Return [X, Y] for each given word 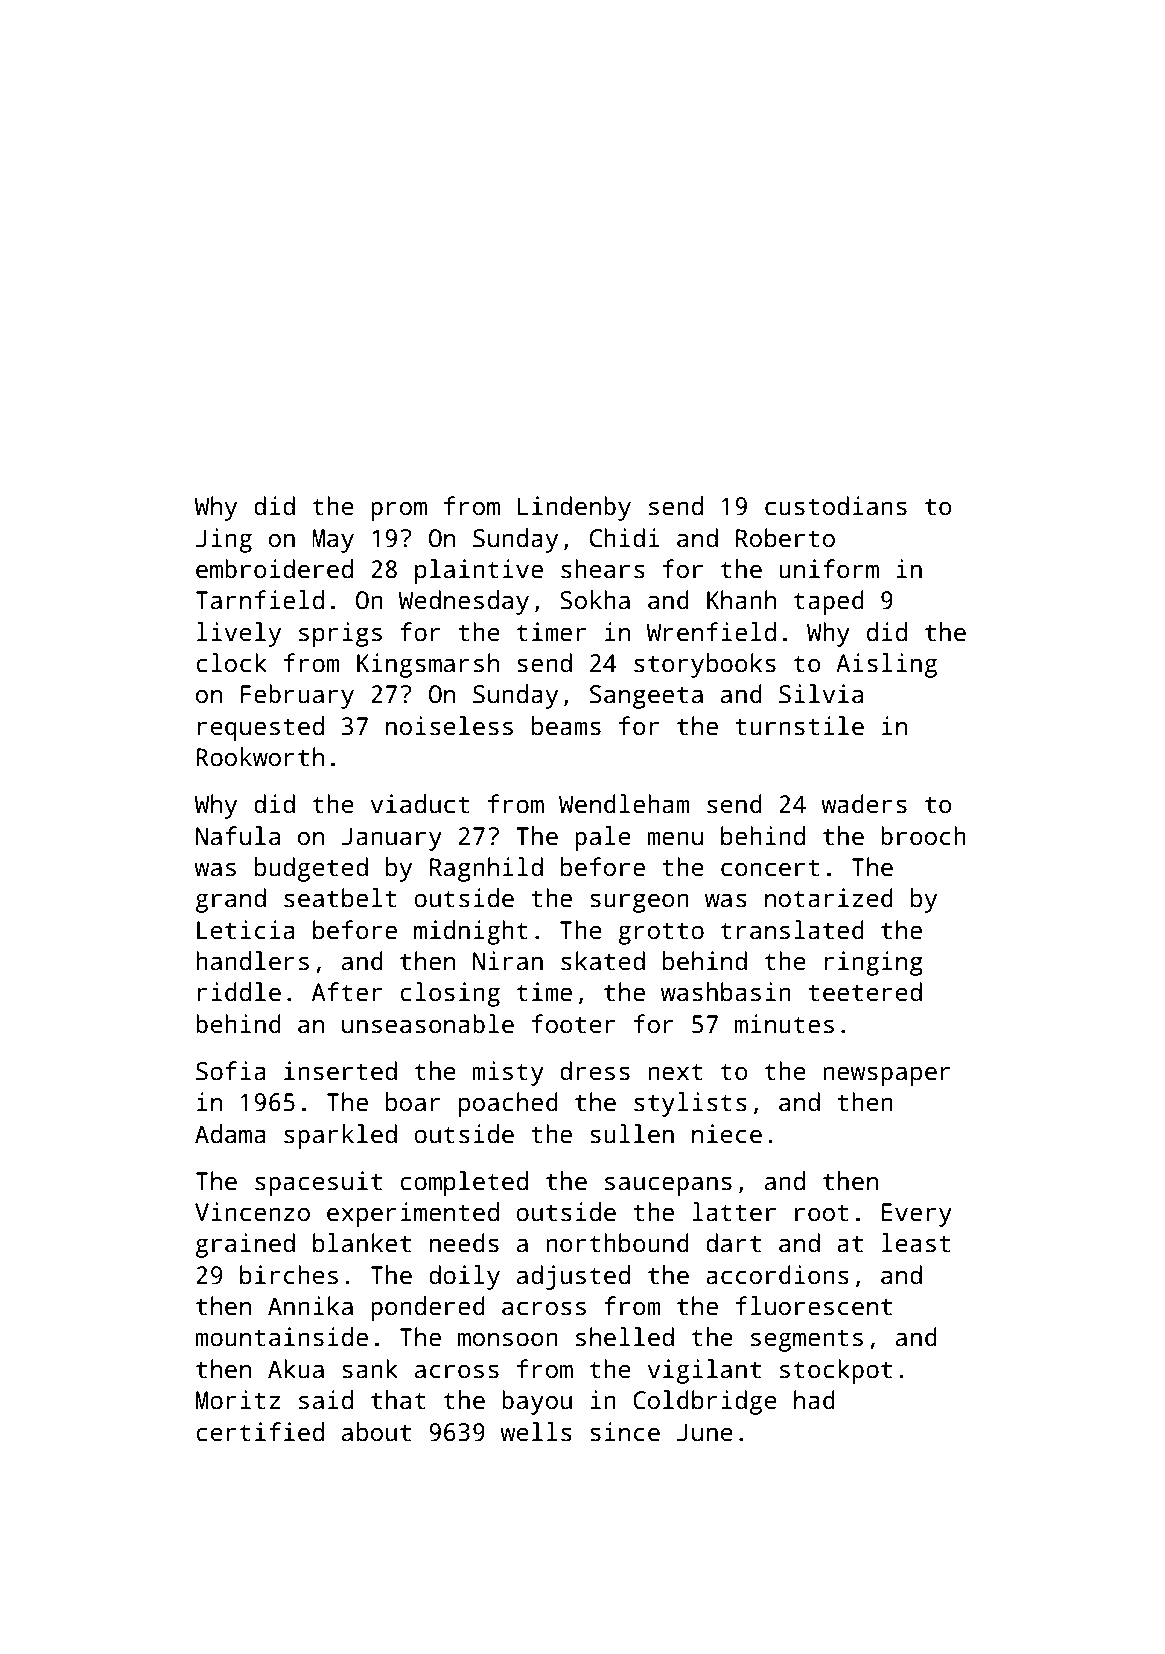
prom [399, 511]
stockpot [836, 1371]
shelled [625, 1337]
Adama [230, 1134]
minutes [784, 1024]
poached [508, 1104]
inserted [340, 1071]
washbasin [726, 992]
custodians [836, 506]
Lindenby [574, 508]
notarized [829, 898]
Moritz [238, 1400]
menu [675, 838]
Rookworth [260, 757]
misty [508, 1073]
